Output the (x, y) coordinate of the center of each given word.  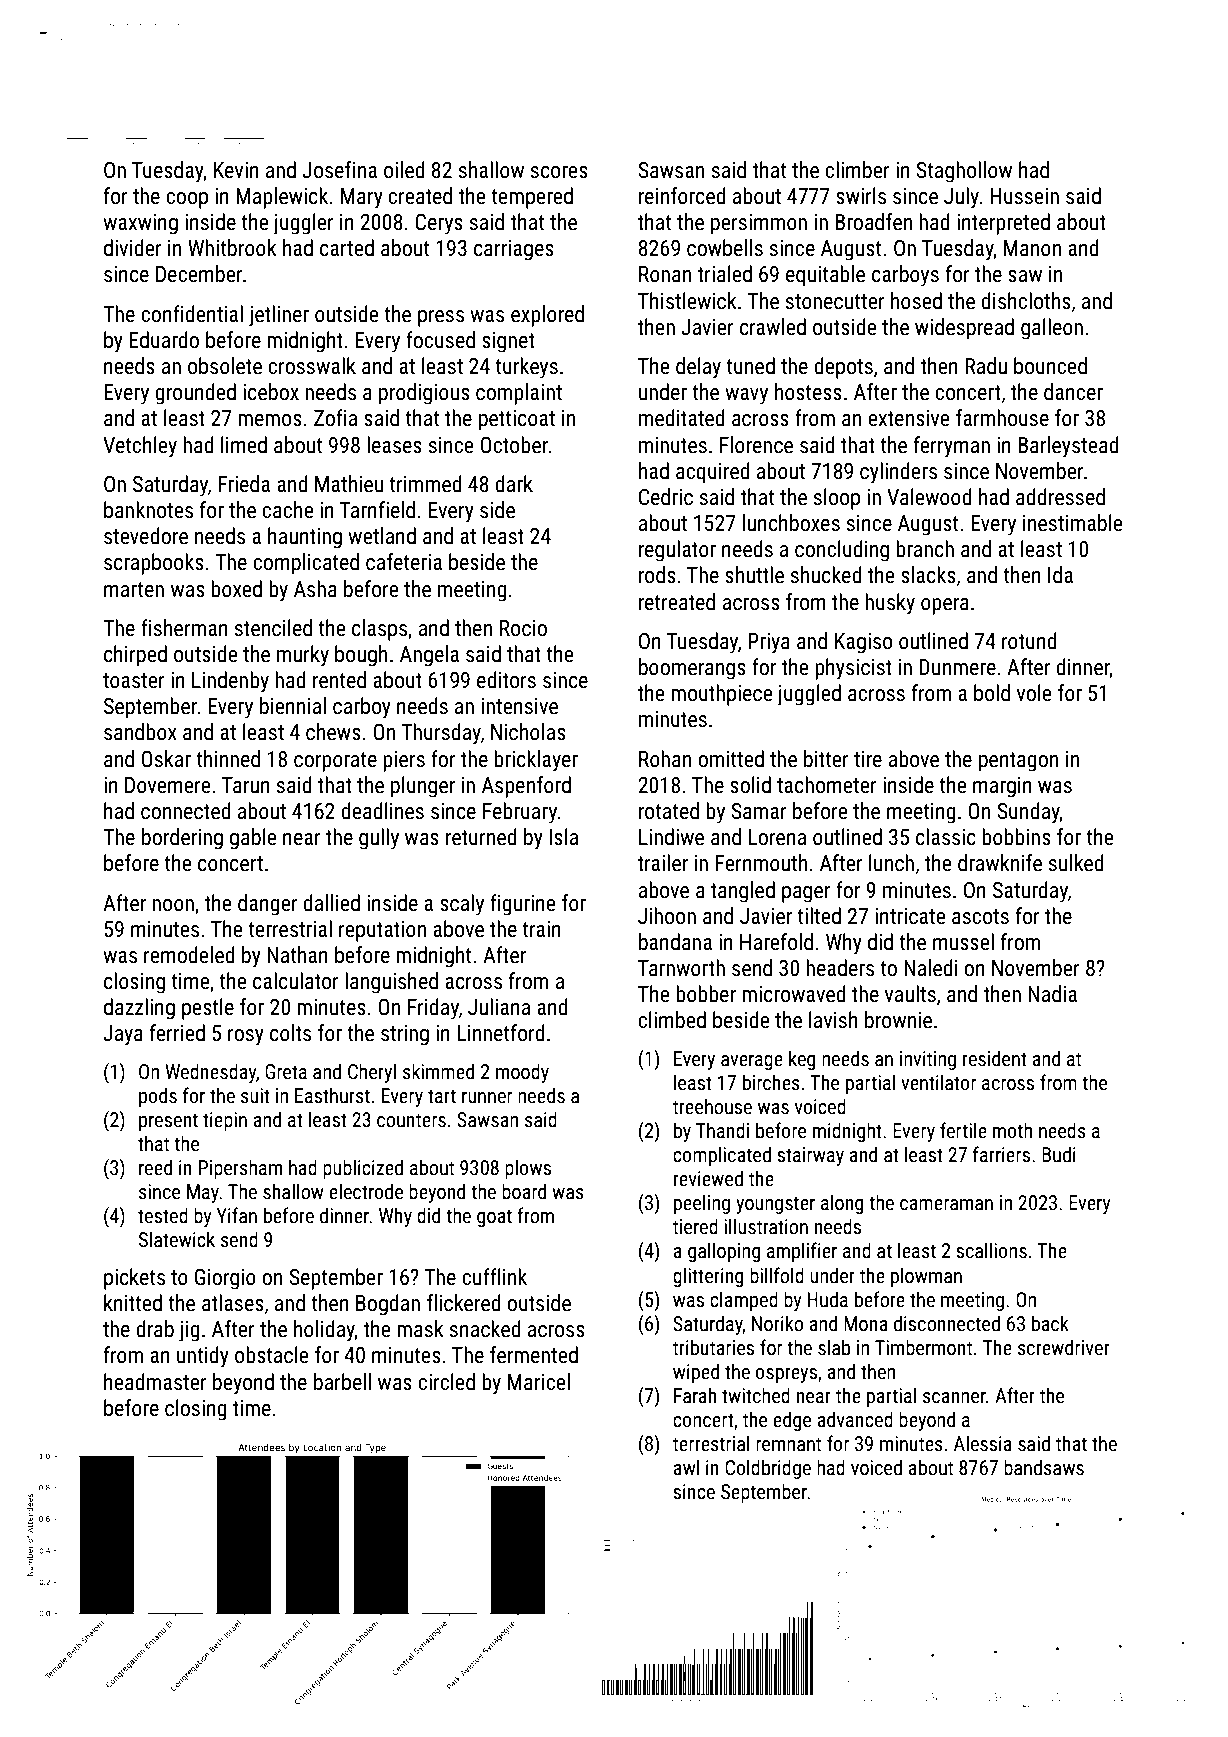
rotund (1029, 641)
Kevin (236, 170)
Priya (769, 643)
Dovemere (168, 785)
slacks (928, 575)
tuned (750, 366)
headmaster (155, 1382)
